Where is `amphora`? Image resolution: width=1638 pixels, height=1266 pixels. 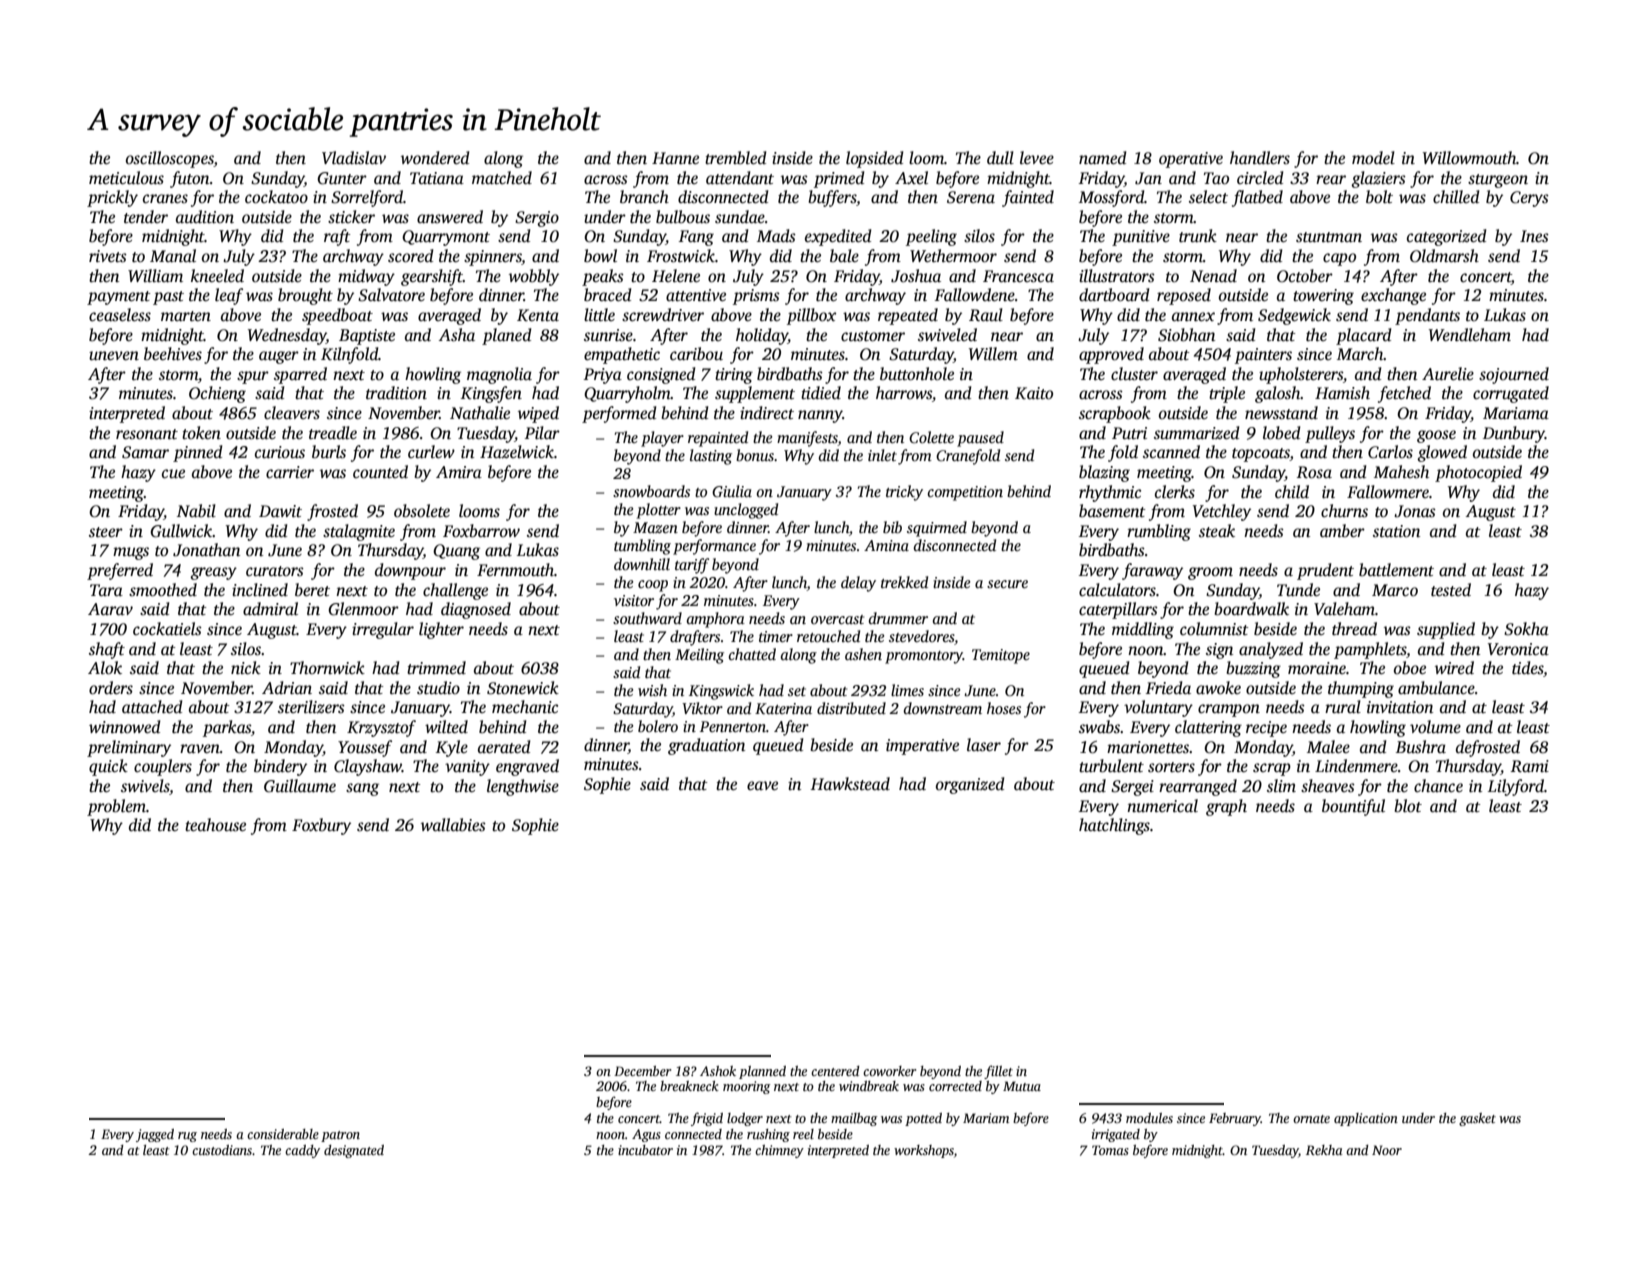
amphora is located at coordinates (716, 620).
